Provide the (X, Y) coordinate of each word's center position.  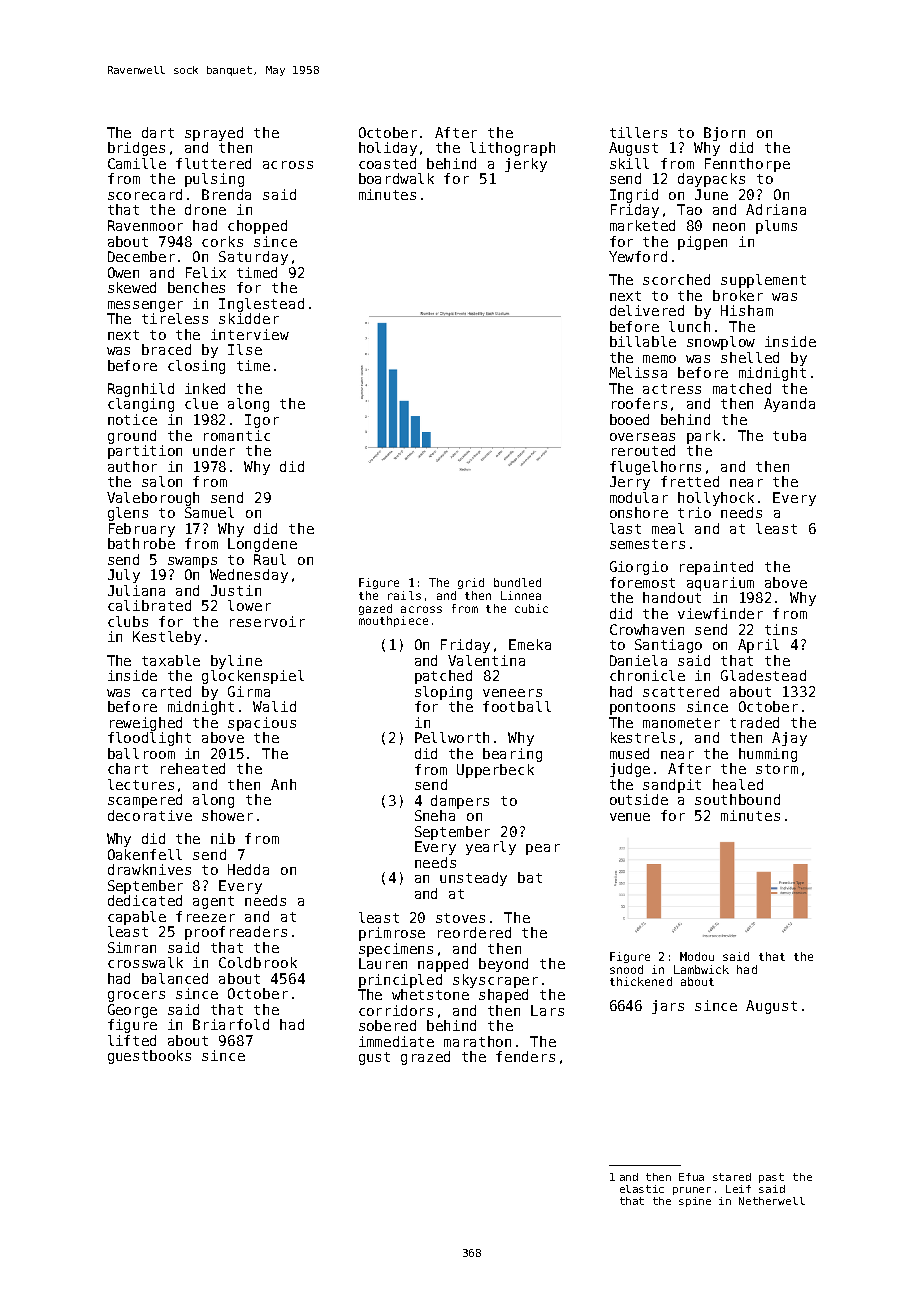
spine (695, 1202)
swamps (192, 562)
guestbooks (149, 1057)
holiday (388, 149)
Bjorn (724, 134)
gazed (375, 609)
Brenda (226, 194)
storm (777, 769)
